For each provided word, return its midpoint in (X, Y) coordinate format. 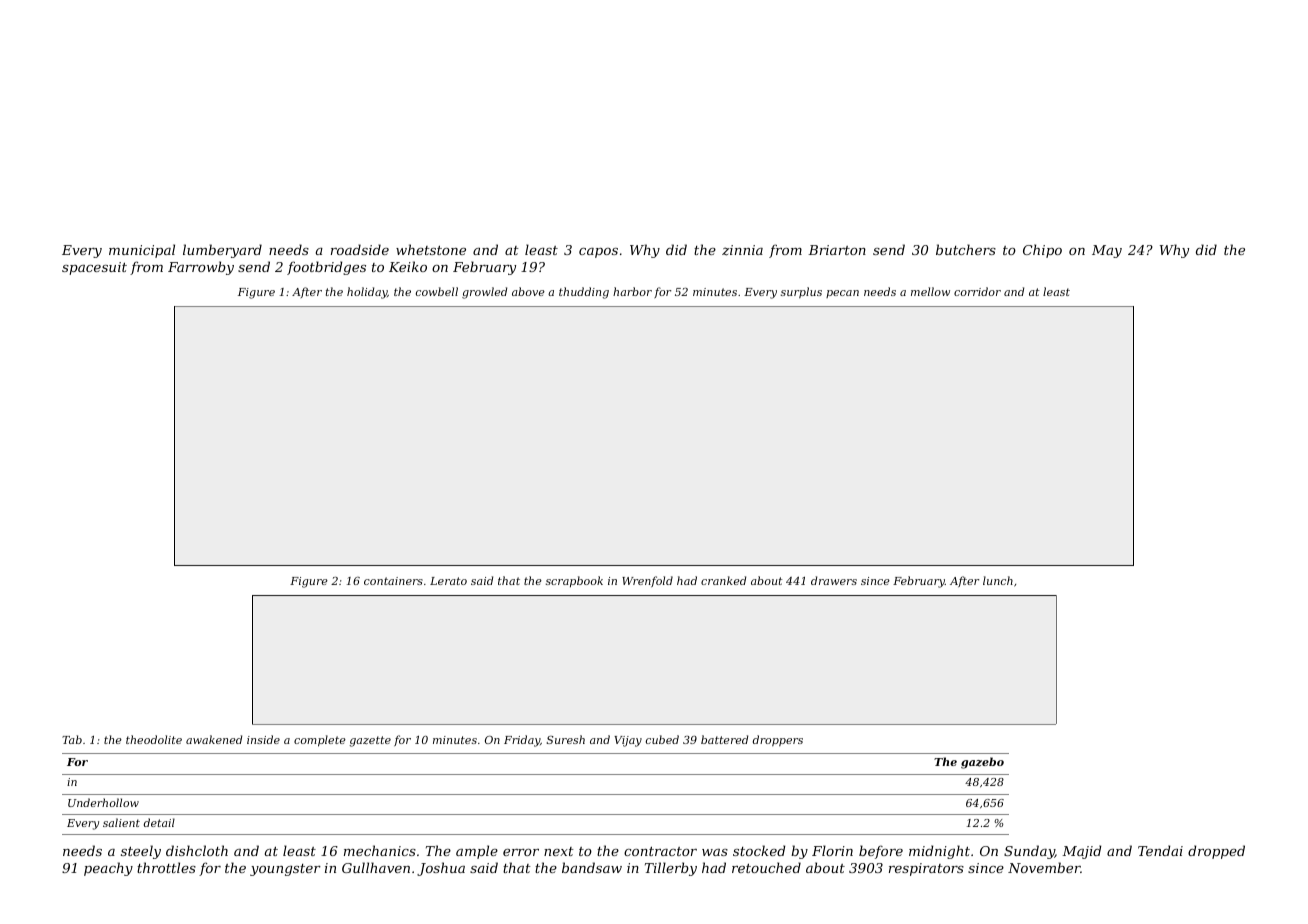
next (559, 851)
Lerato (448, 581)
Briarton (837, 250)
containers (393, 581)
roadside (360, 249)
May (1107, 251)
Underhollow (103, 802)
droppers (778, 740)
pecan (842, 294)
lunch (998, 580)
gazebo (982, 763)
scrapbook (574, 581)
